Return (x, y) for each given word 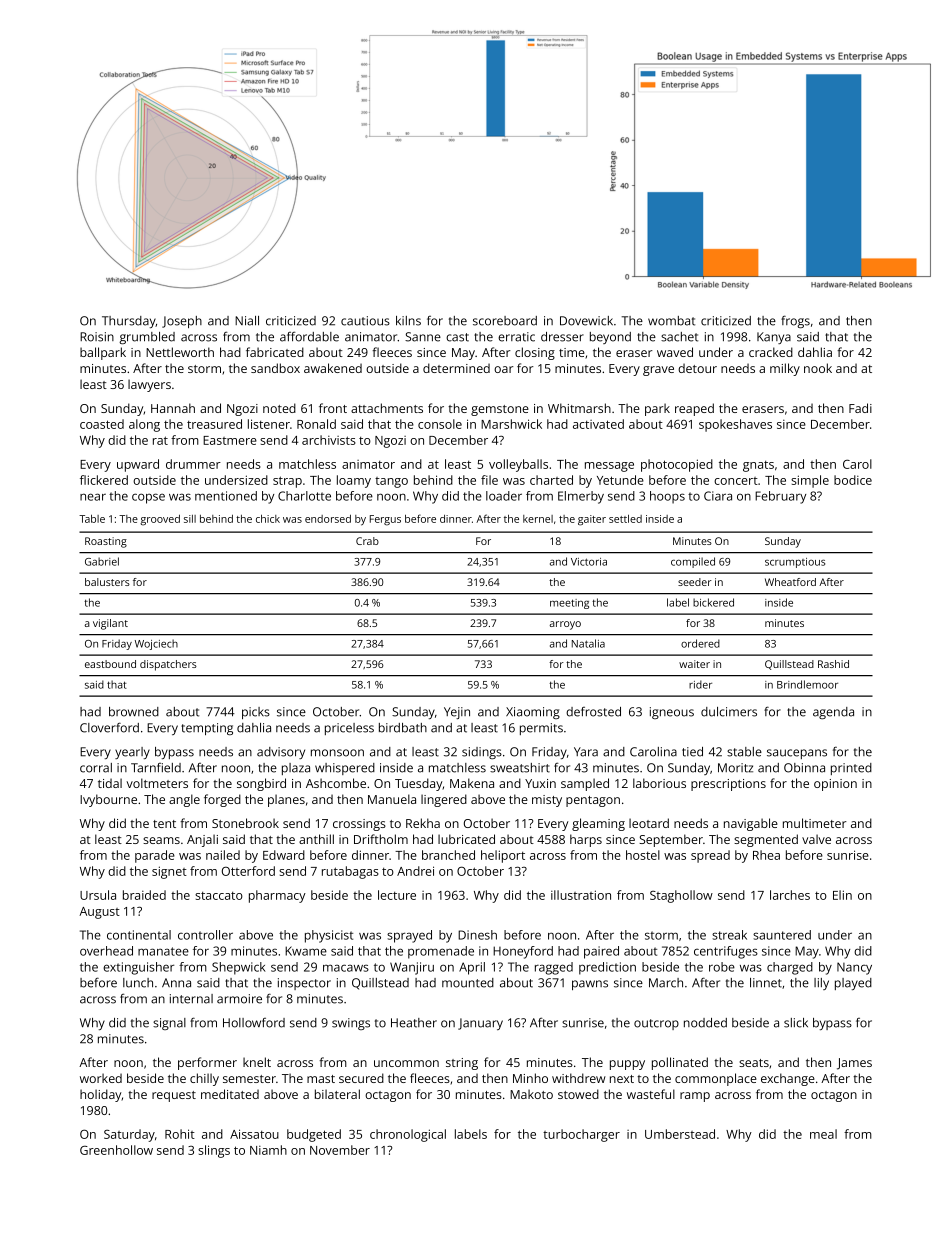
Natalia (588, 643)
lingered (444, 800)
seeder (695, 582)
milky (785, 369)
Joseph (182, 322)
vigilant (110, 624)
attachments (387, 408)
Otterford (248, 871)
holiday (101, 1095)
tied (692, 752)
